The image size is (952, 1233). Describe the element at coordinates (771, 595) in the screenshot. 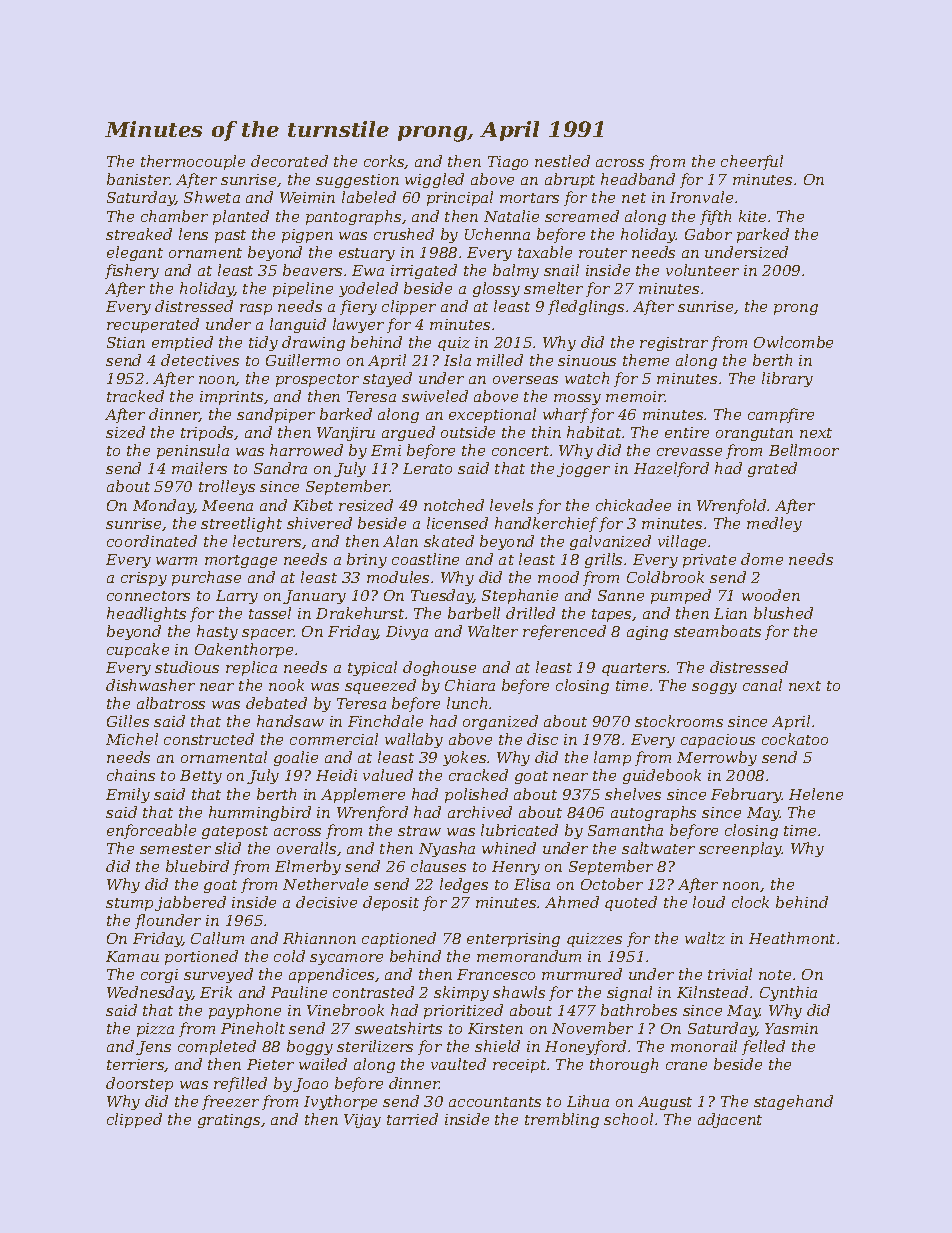

I see `wooden` at that location.
